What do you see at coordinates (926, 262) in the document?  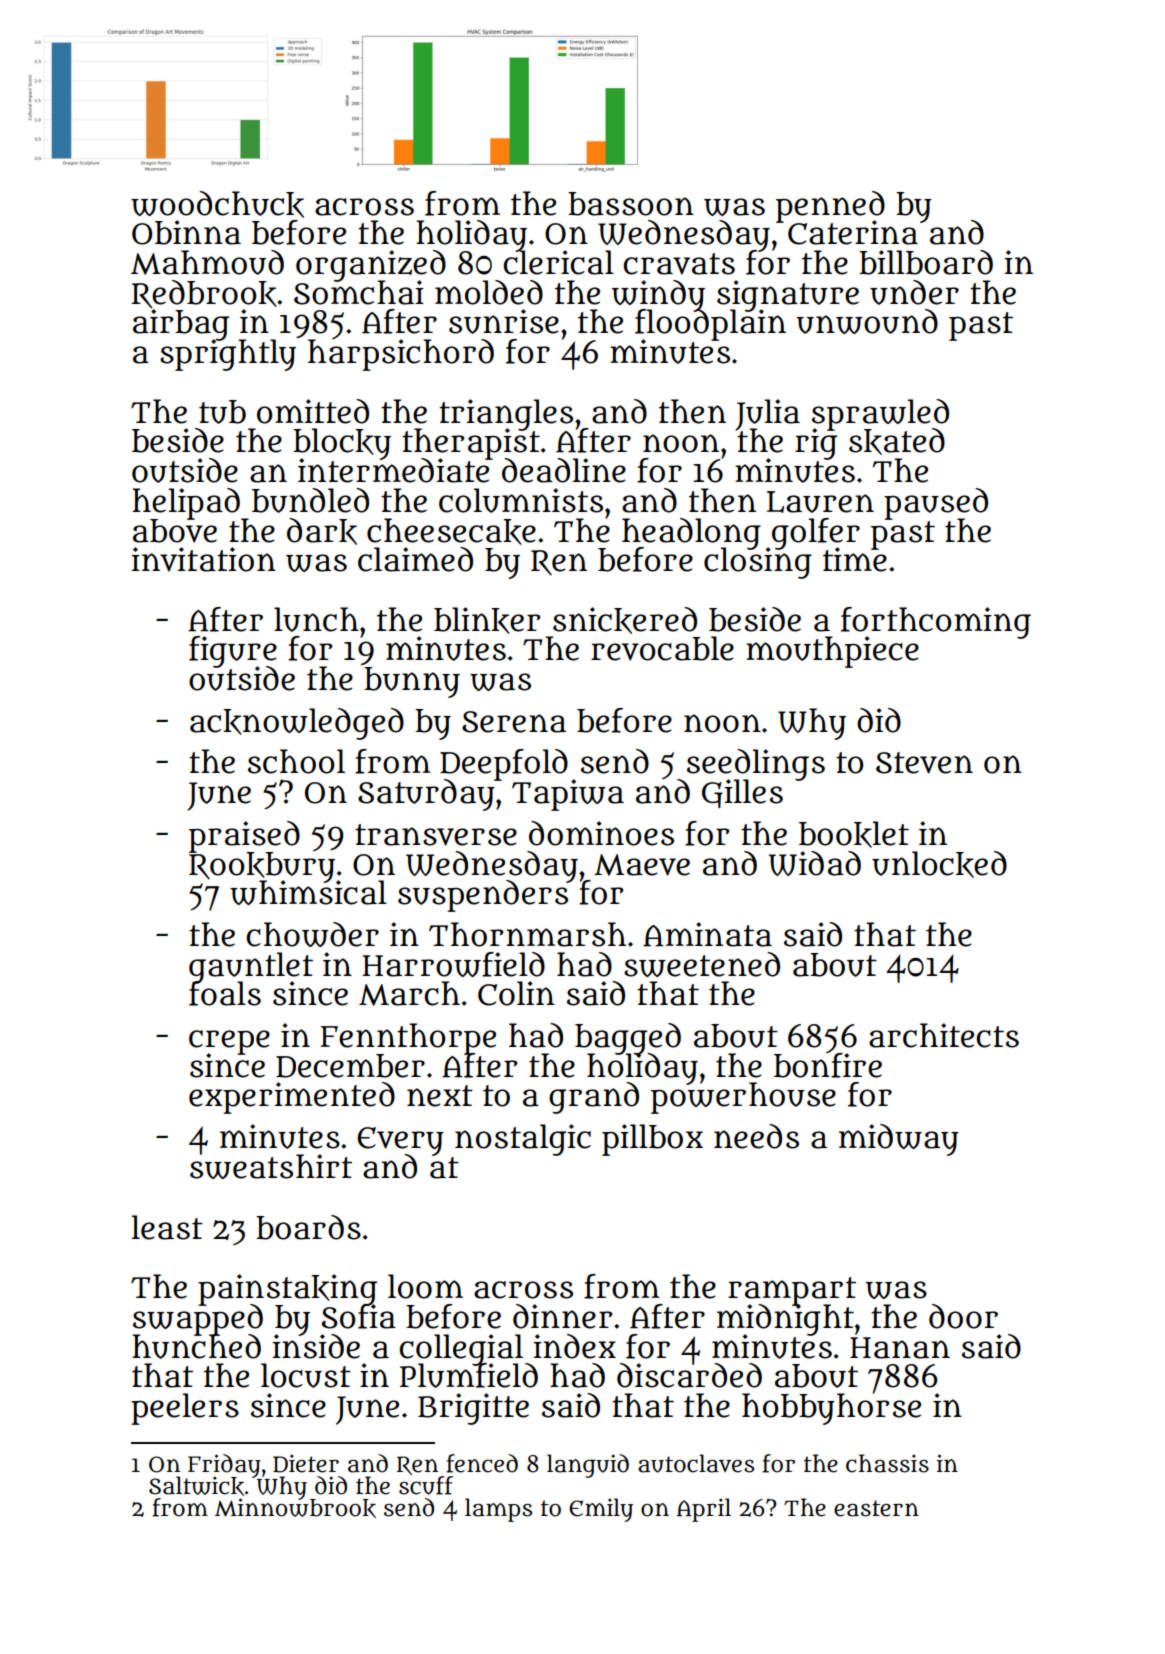 I see `billboard` at bounding box center [926, 262].
